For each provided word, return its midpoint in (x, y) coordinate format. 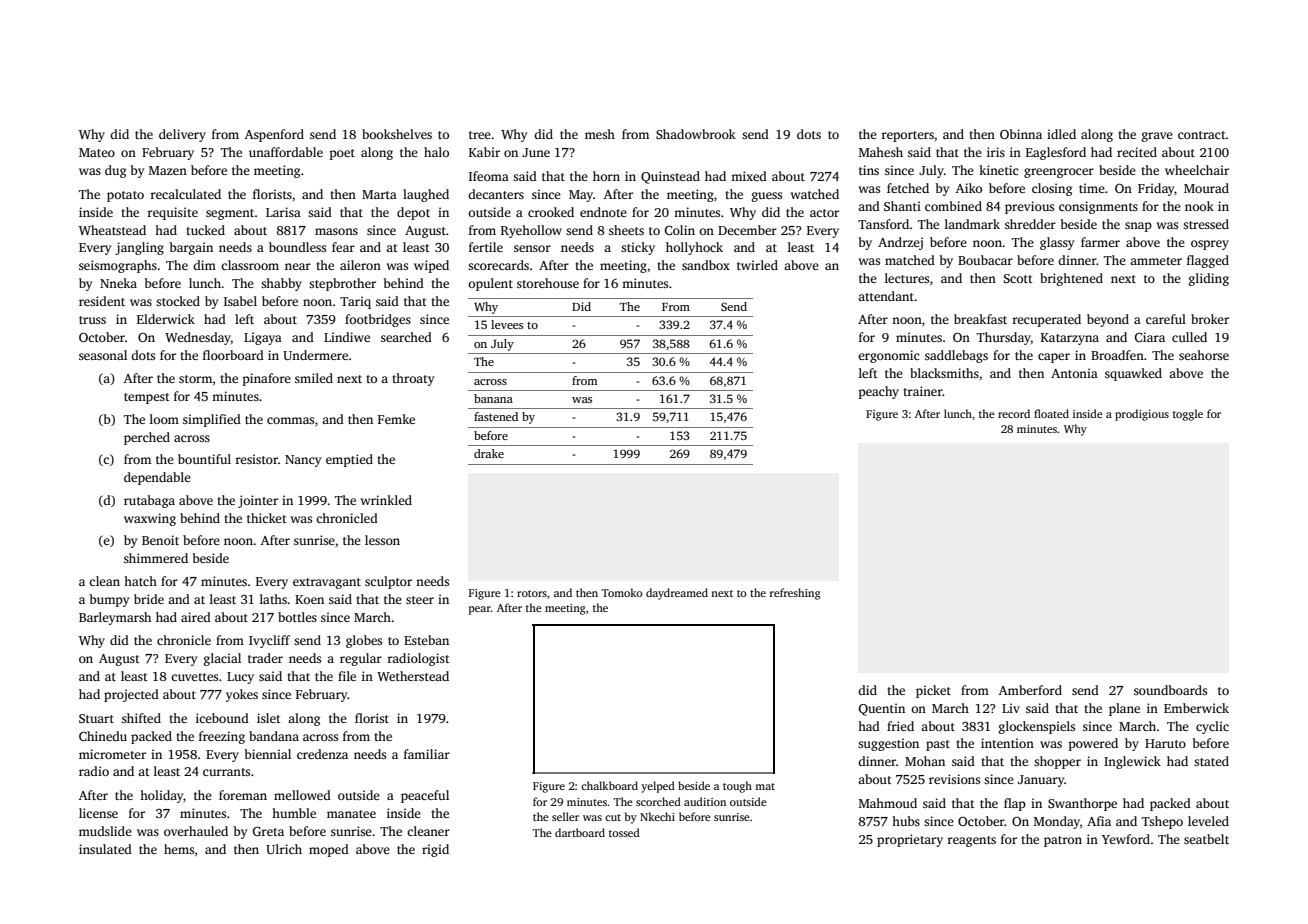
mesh (600, 134)
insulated (105, 849)
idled (1061, 134)
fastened (496, 416)
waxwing (150, 519)
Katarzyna (1070, 339)
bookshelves (397, 134)
